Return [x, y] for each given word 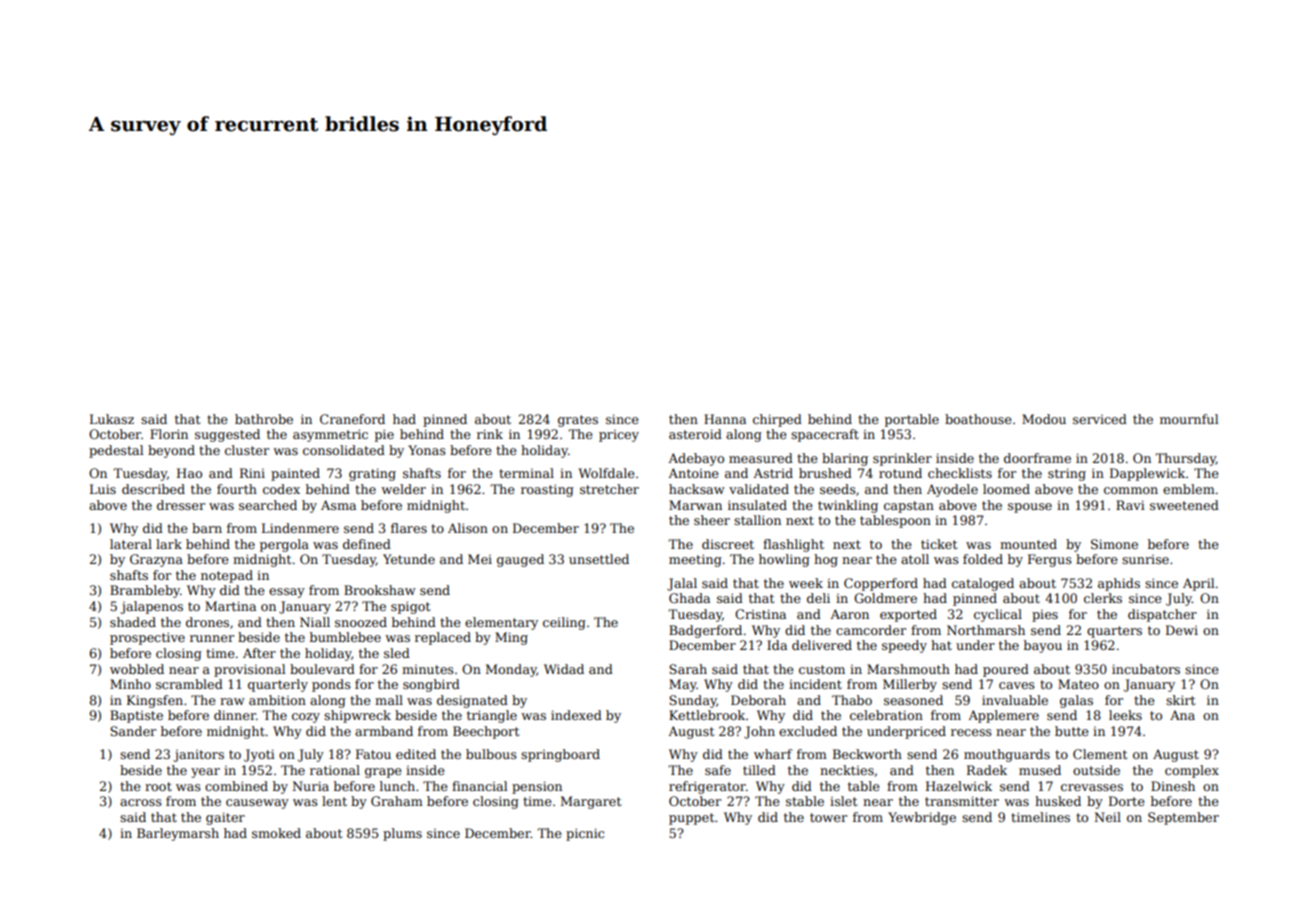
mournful [1189, 419]
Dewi [1182, 630]
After [259, 653]
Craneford [352, 419]
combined [236, 786]
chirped [777, 420]
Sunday [693, 701]
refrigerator [707, 787]
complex [1192, 771]
